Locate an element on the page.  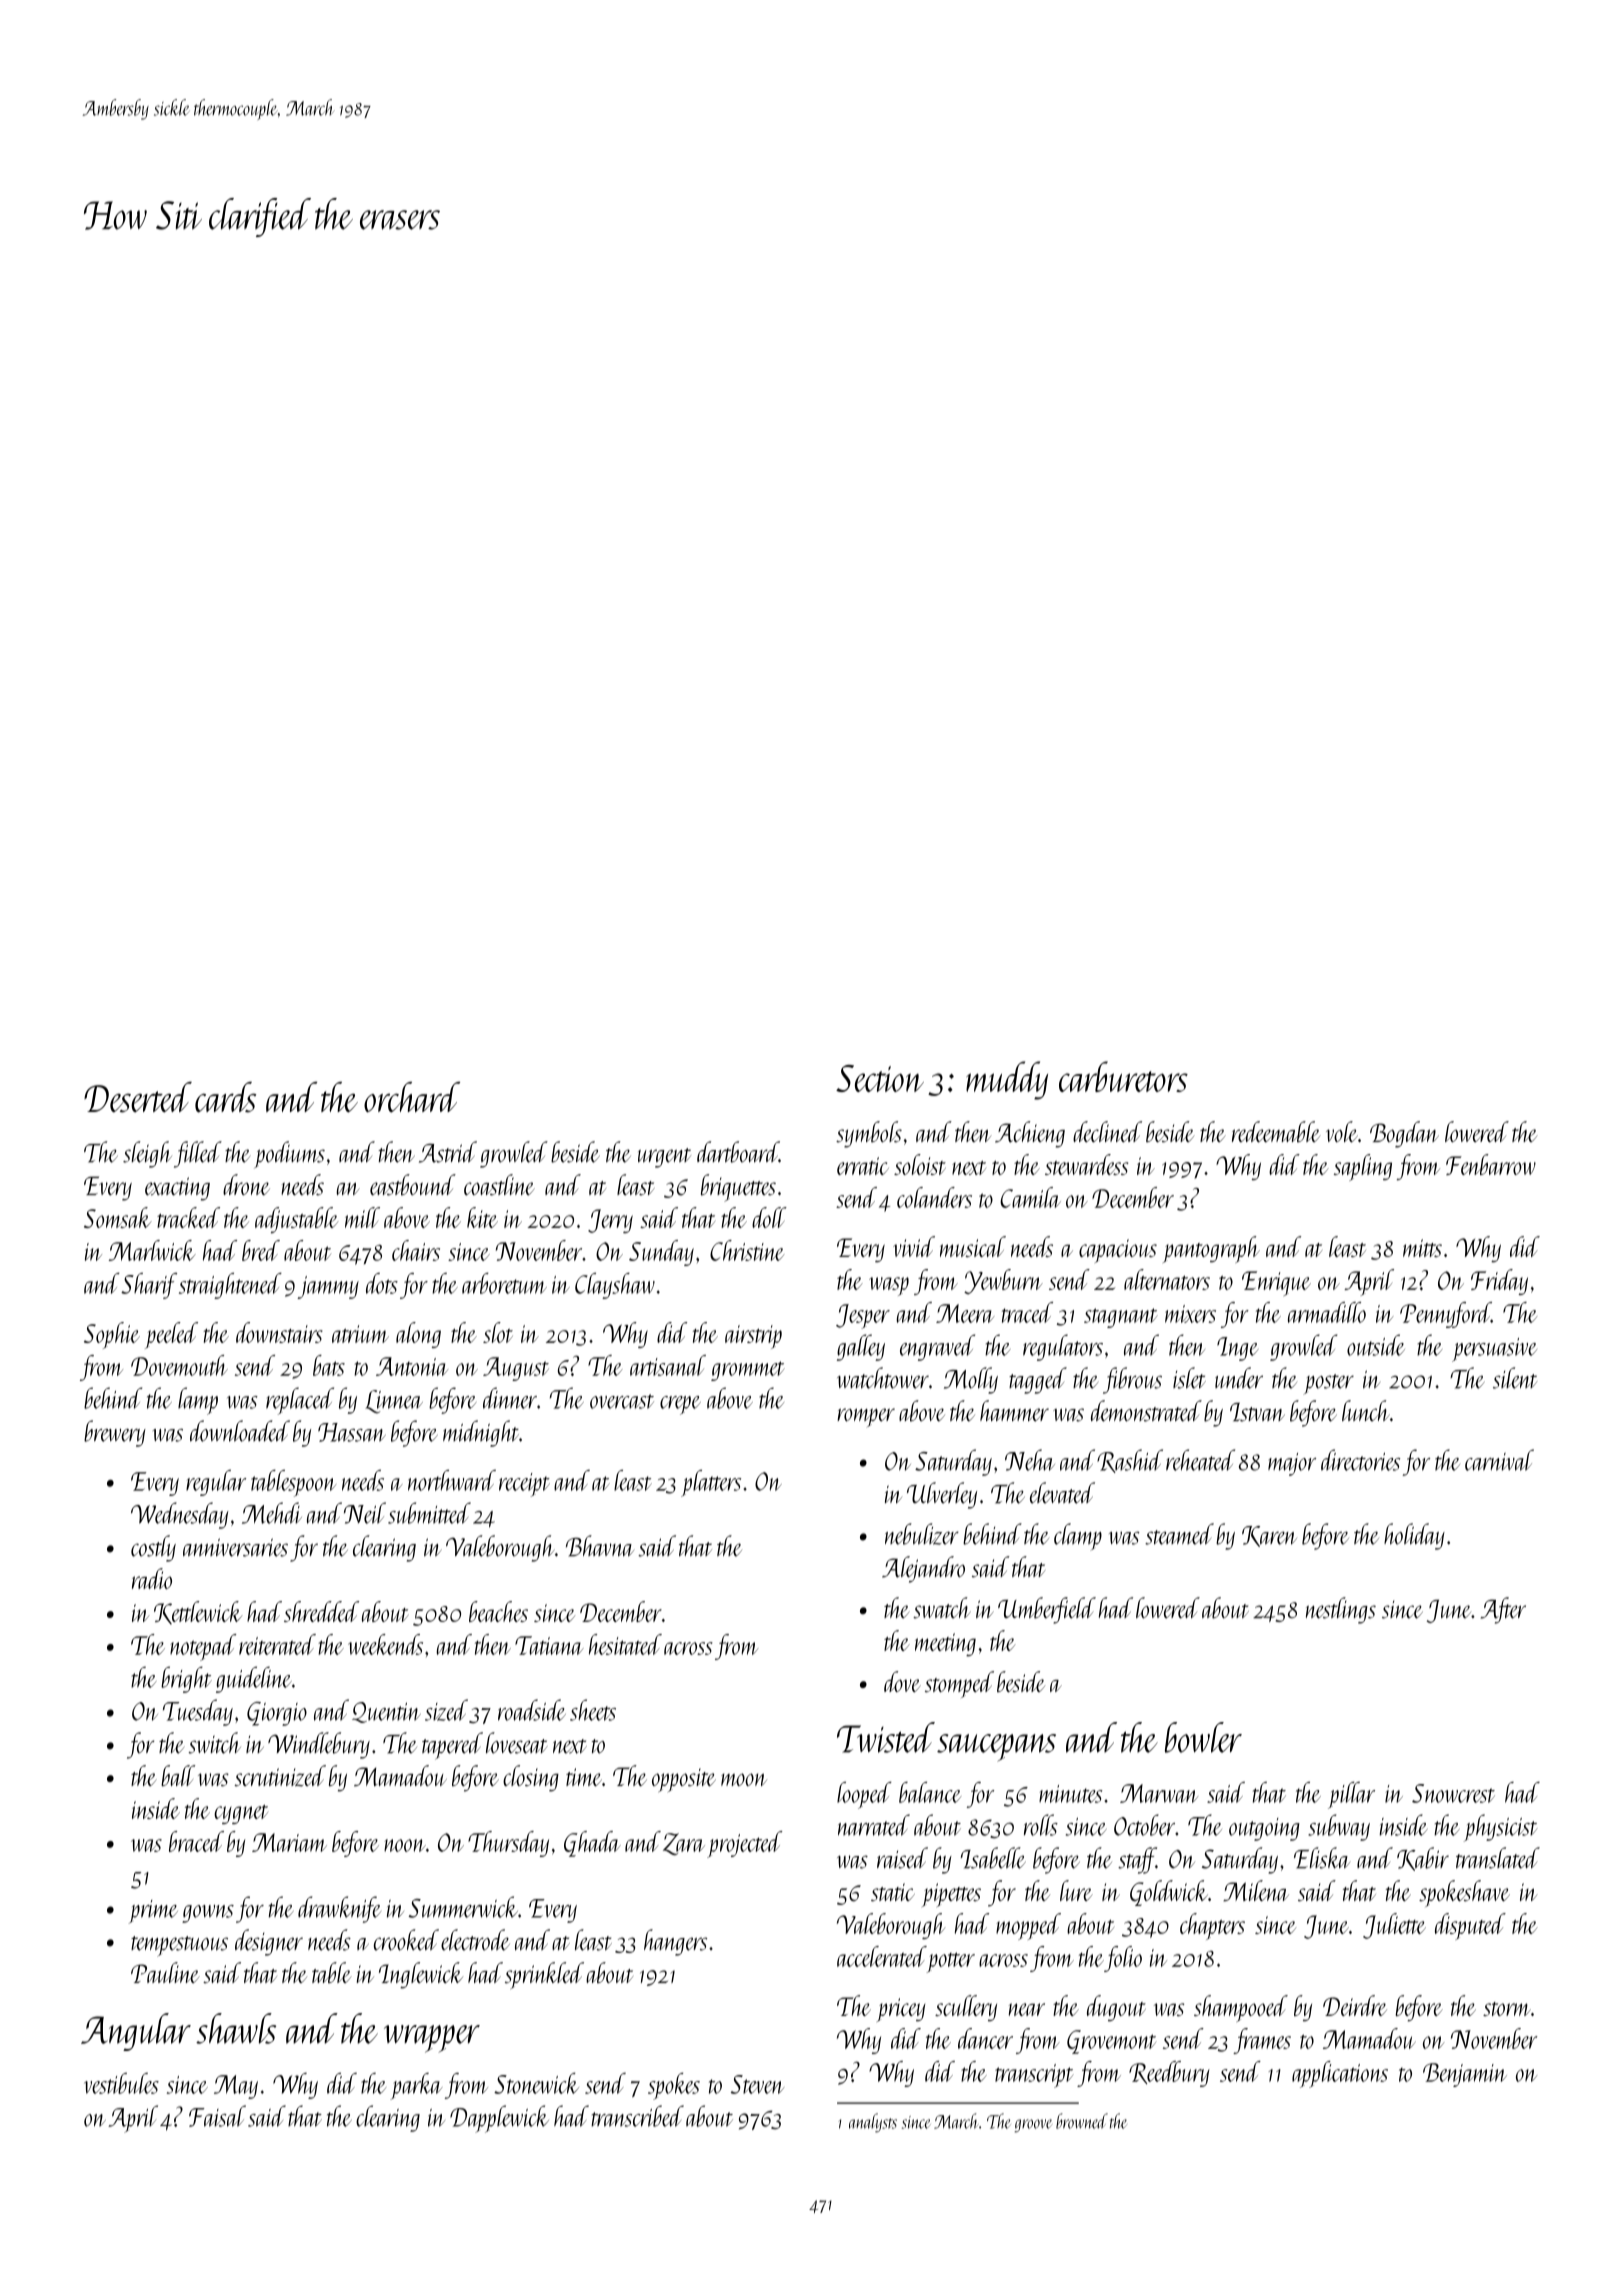
Sophie is located at coordinates (112, 1335).
